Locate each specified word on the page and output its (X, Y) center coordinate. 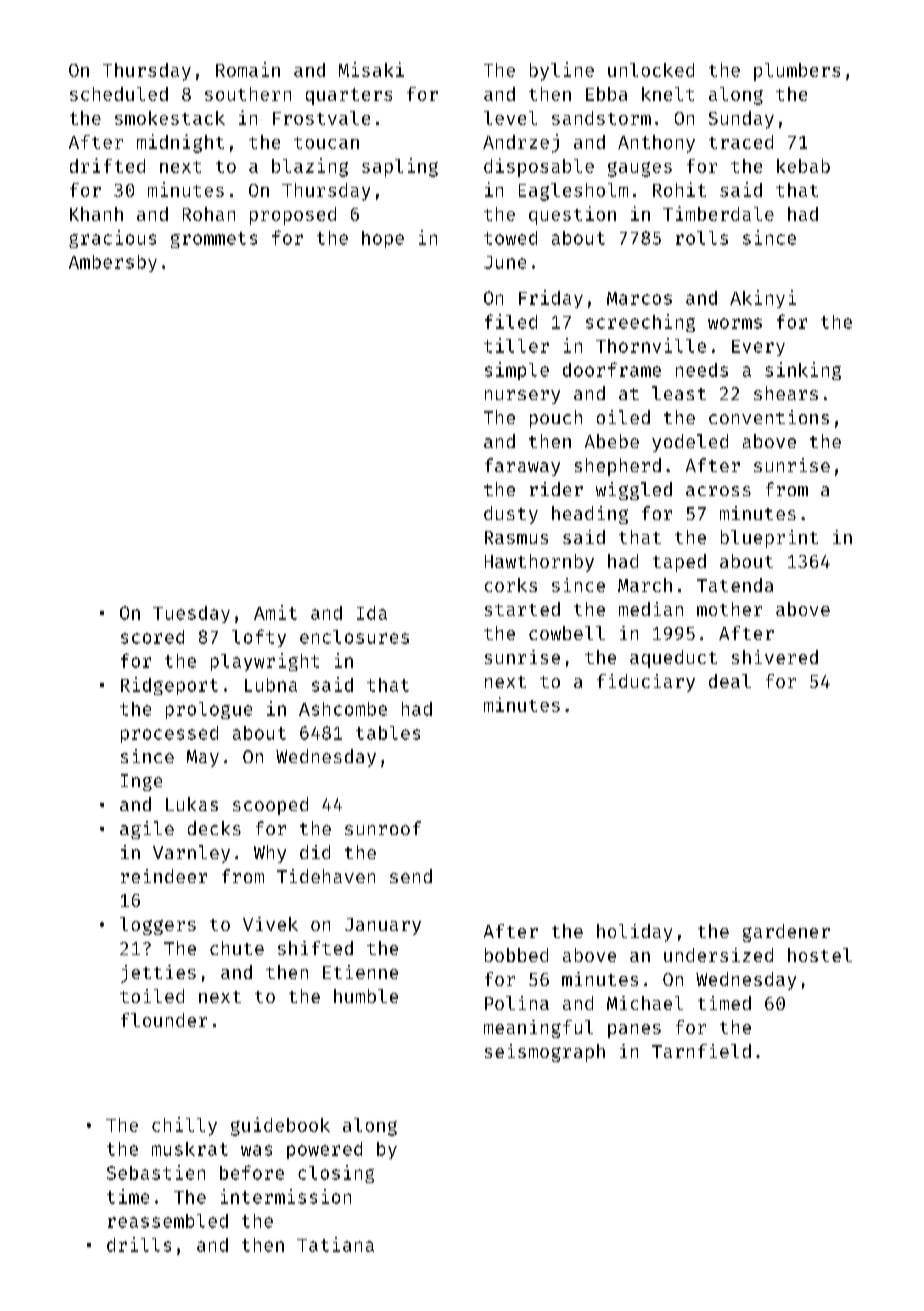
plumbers (797, 72)
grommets (214, 240)
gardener (786, 933)
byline (562, 71)
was (256, 1150)
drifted (107, 165)
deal (730, 681)
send (411, 876)
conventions (769, 417)
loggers (158, 926)
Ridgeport (169, 686)
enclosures (354, 637)
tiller (516, 345)
